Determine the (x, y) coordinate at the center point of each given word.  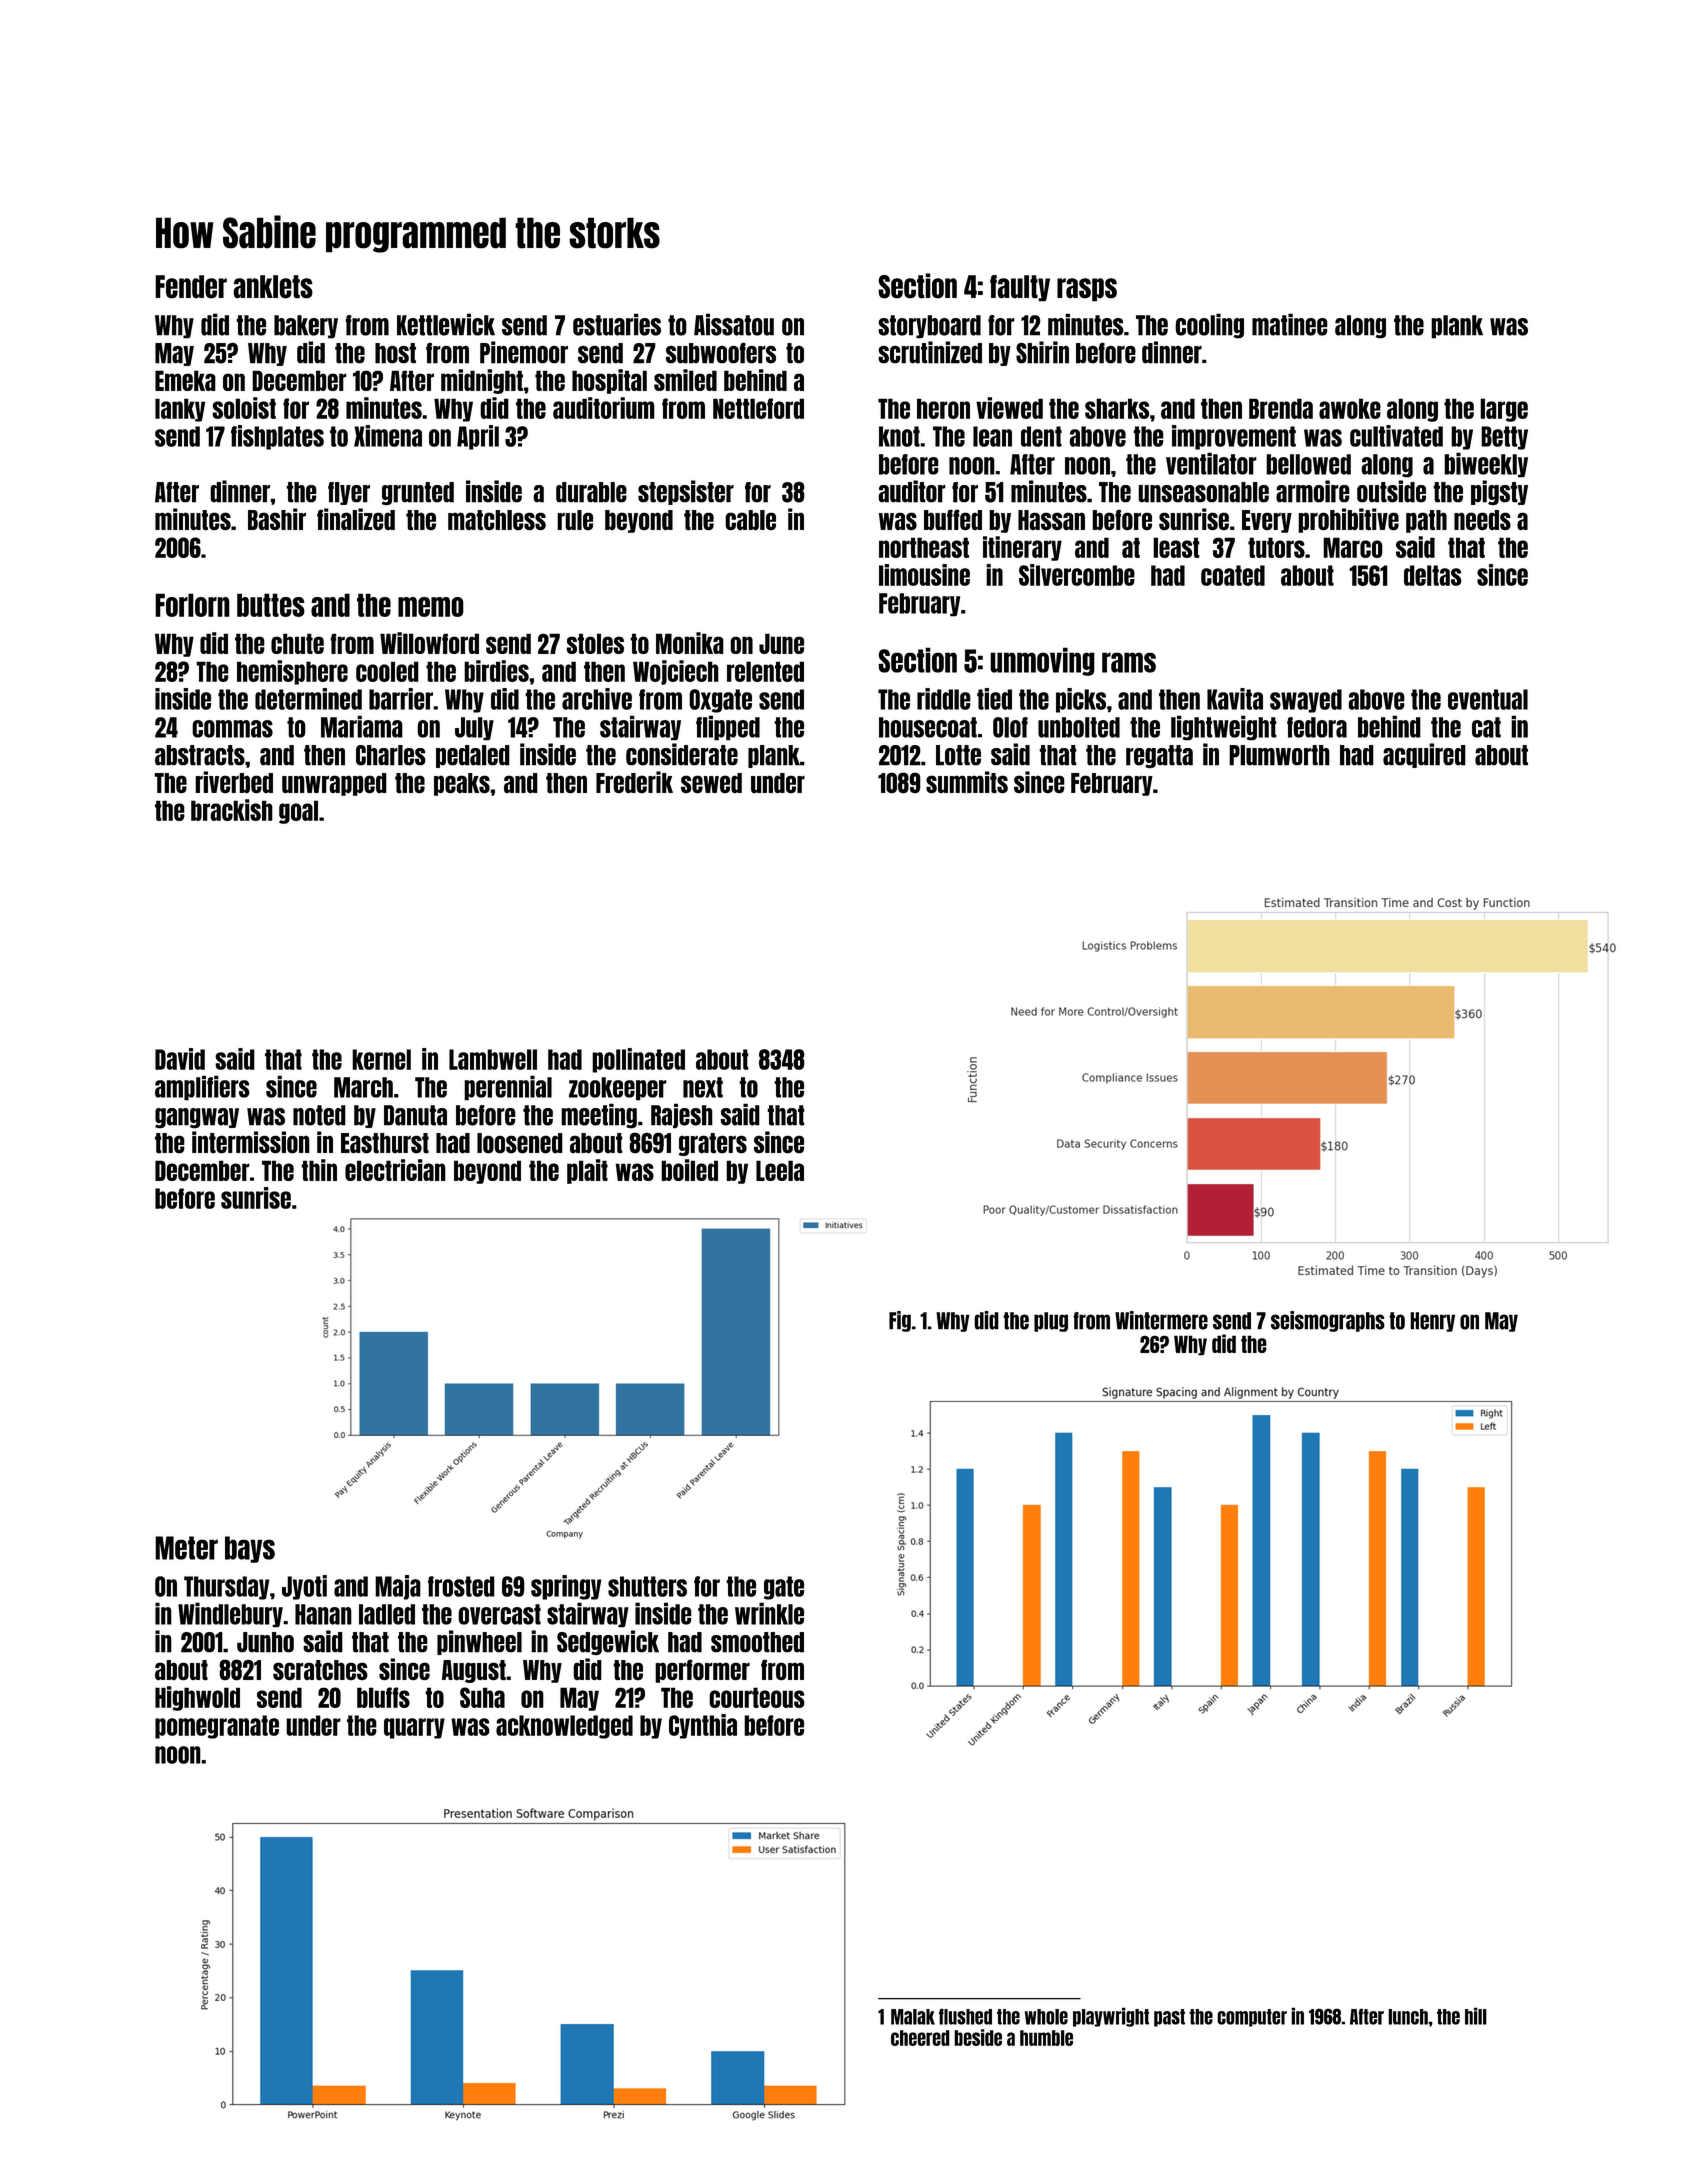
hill (1476, 2016)
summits (967, 782)
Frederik (634, 782)
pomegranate (217, 1727)
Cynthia (703, 1726)
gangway (197, 1118)
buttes (271, 605)
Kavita (1235, 699)
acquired (1424, 755)
